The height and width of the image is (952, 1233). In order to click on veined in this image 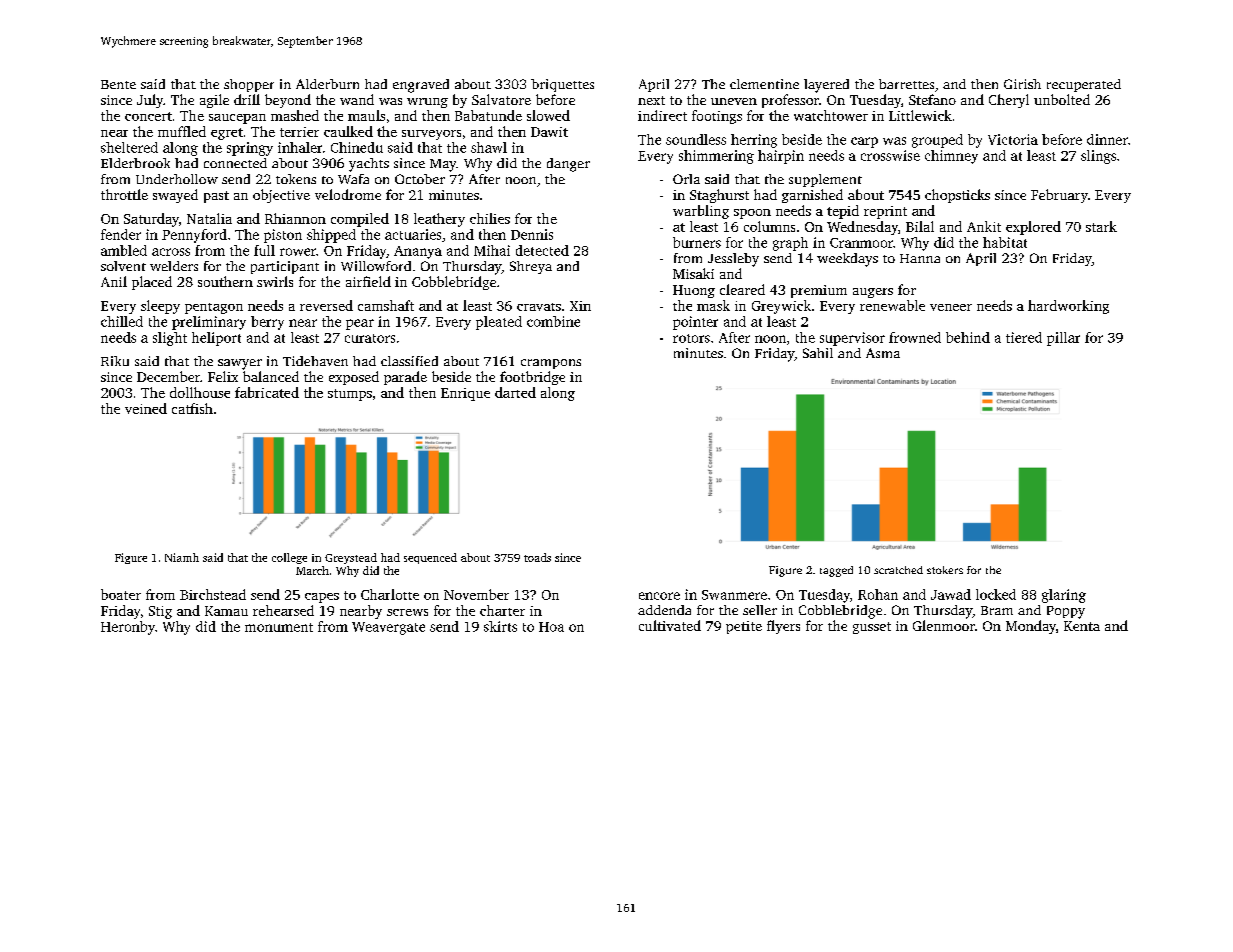, I will do `click(146, 408)`.
